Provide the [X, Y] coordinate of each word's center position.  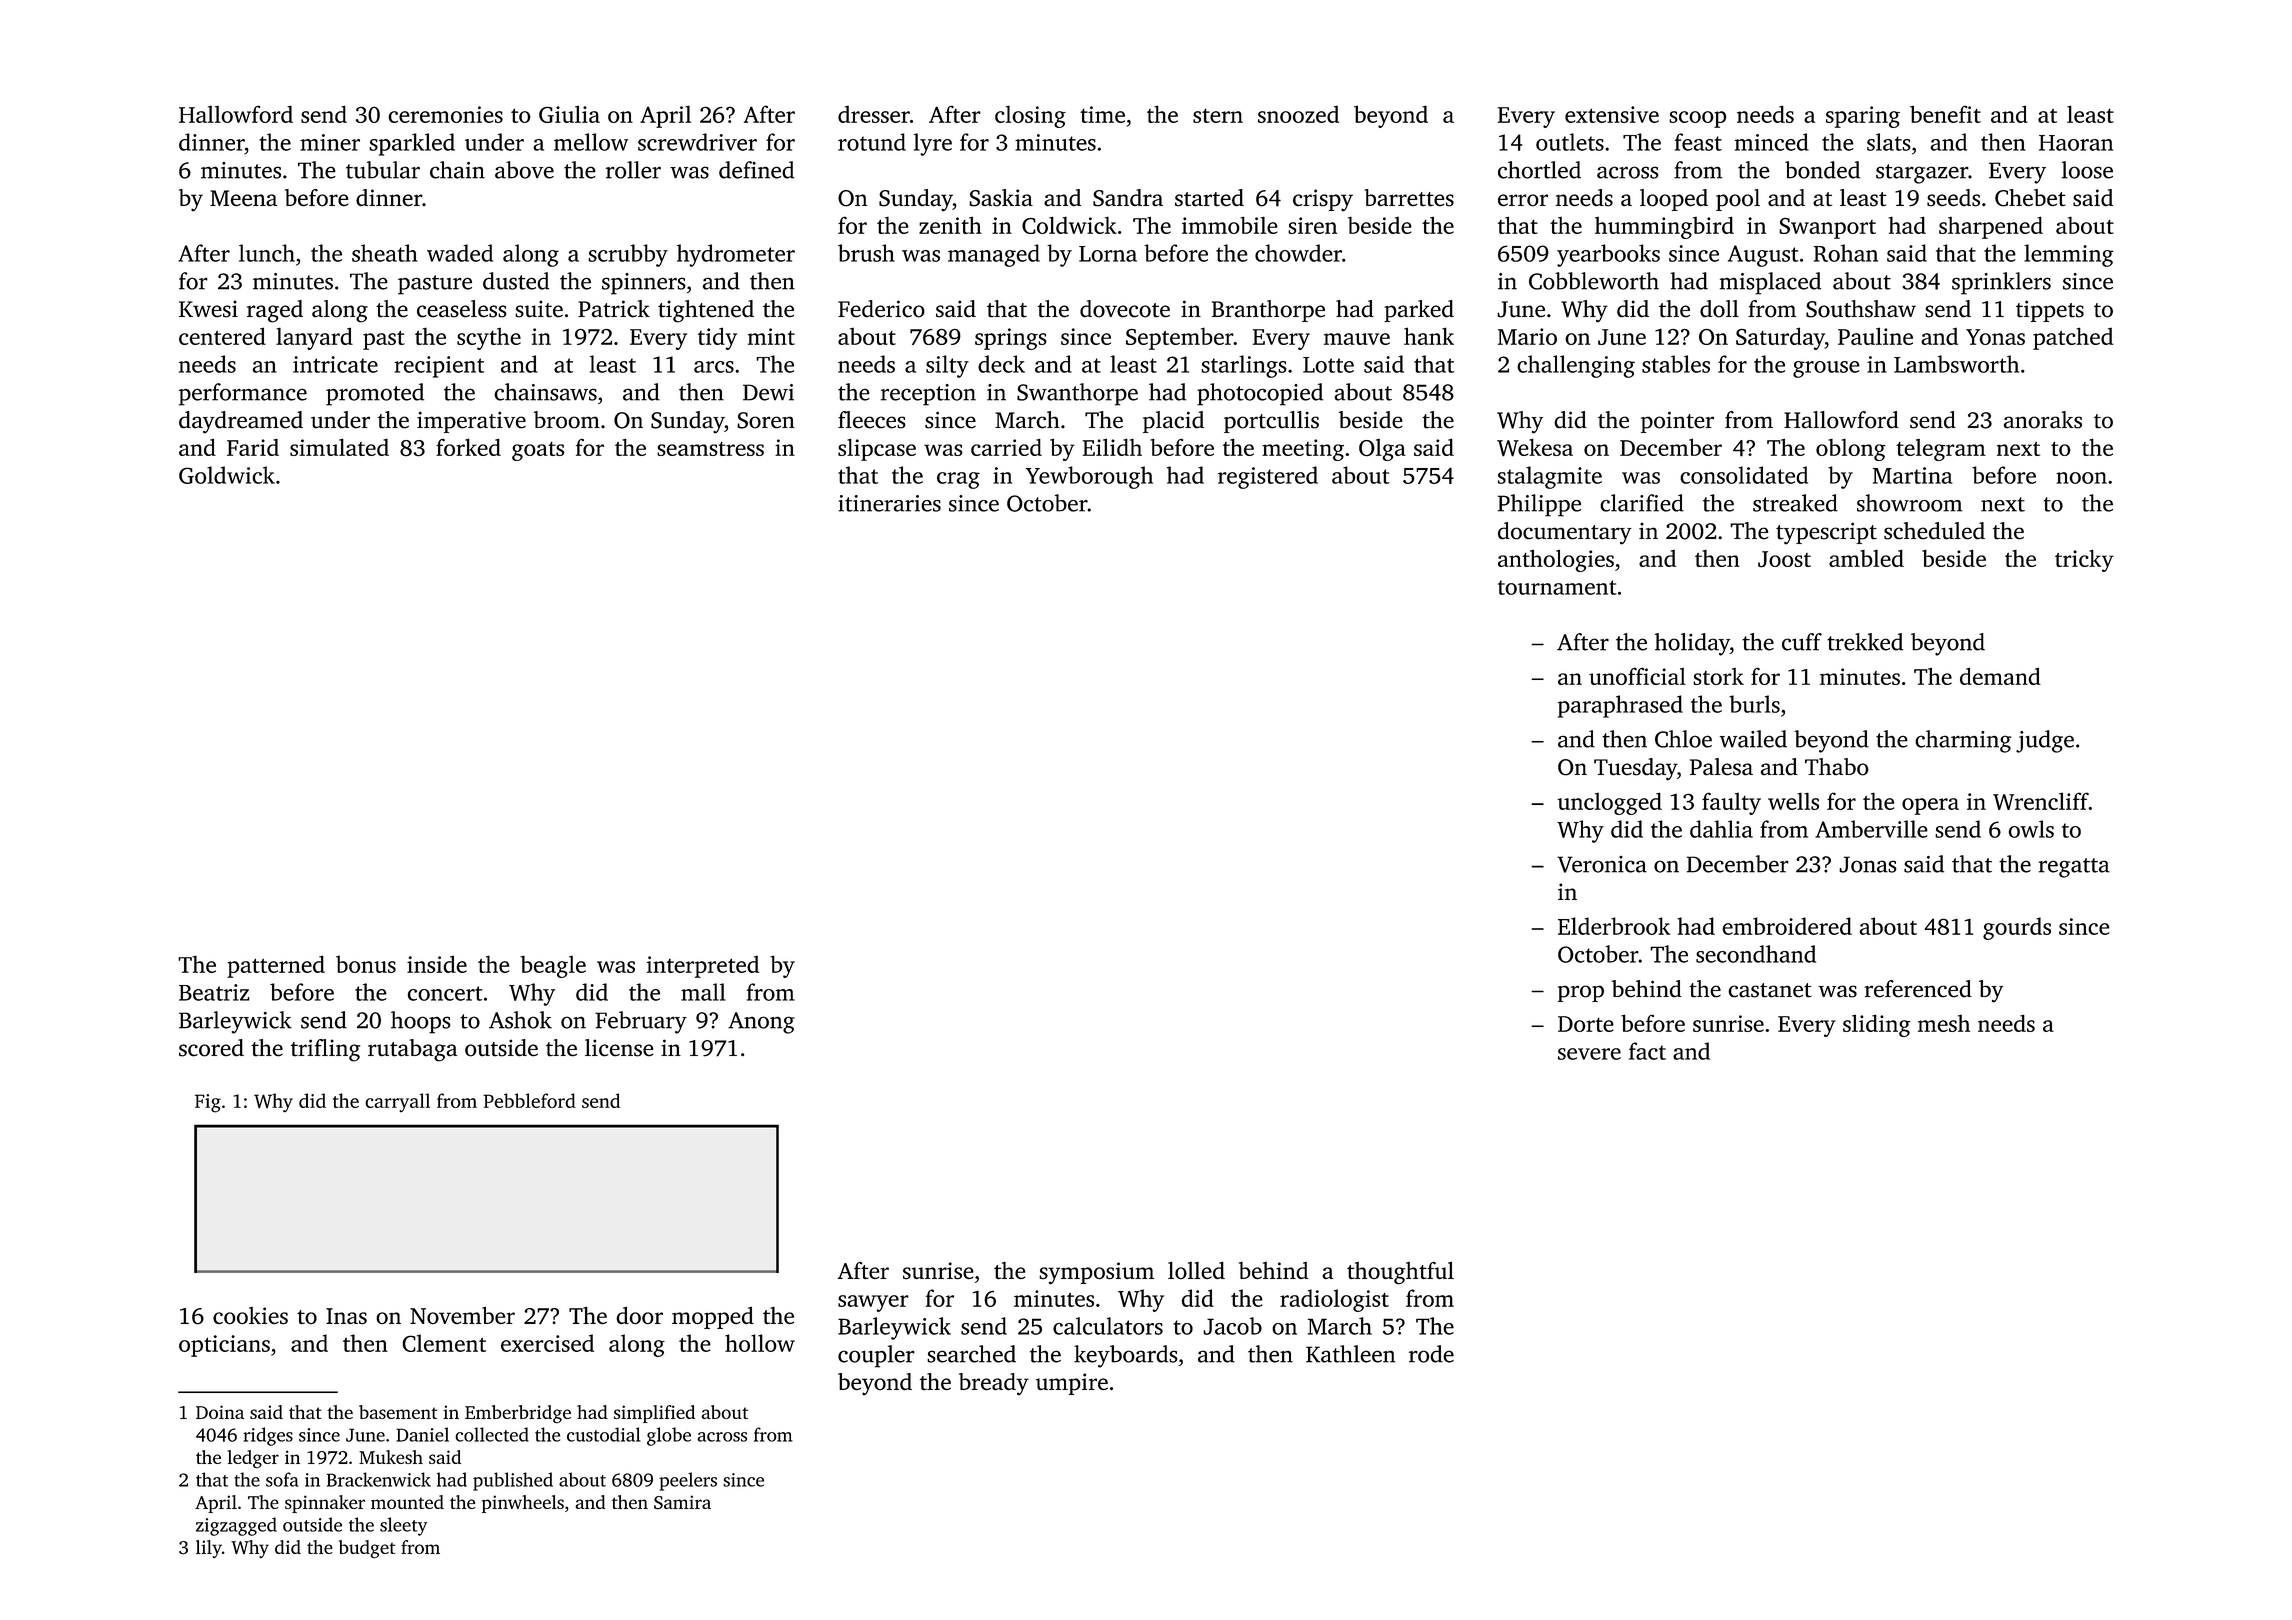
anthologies [1556, 560]
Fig [208, 1103]
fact [1647, 1051]
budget [367, 1549]
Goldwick [227, 475]
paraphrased [1620, 706]
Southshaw [1861, 309]
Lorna [1108, 254]
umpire [1072, 1384]
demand [2000, 676]
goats [538, 451]
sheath [385, 253]
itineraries [889, 503]
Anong [761, 1023]
